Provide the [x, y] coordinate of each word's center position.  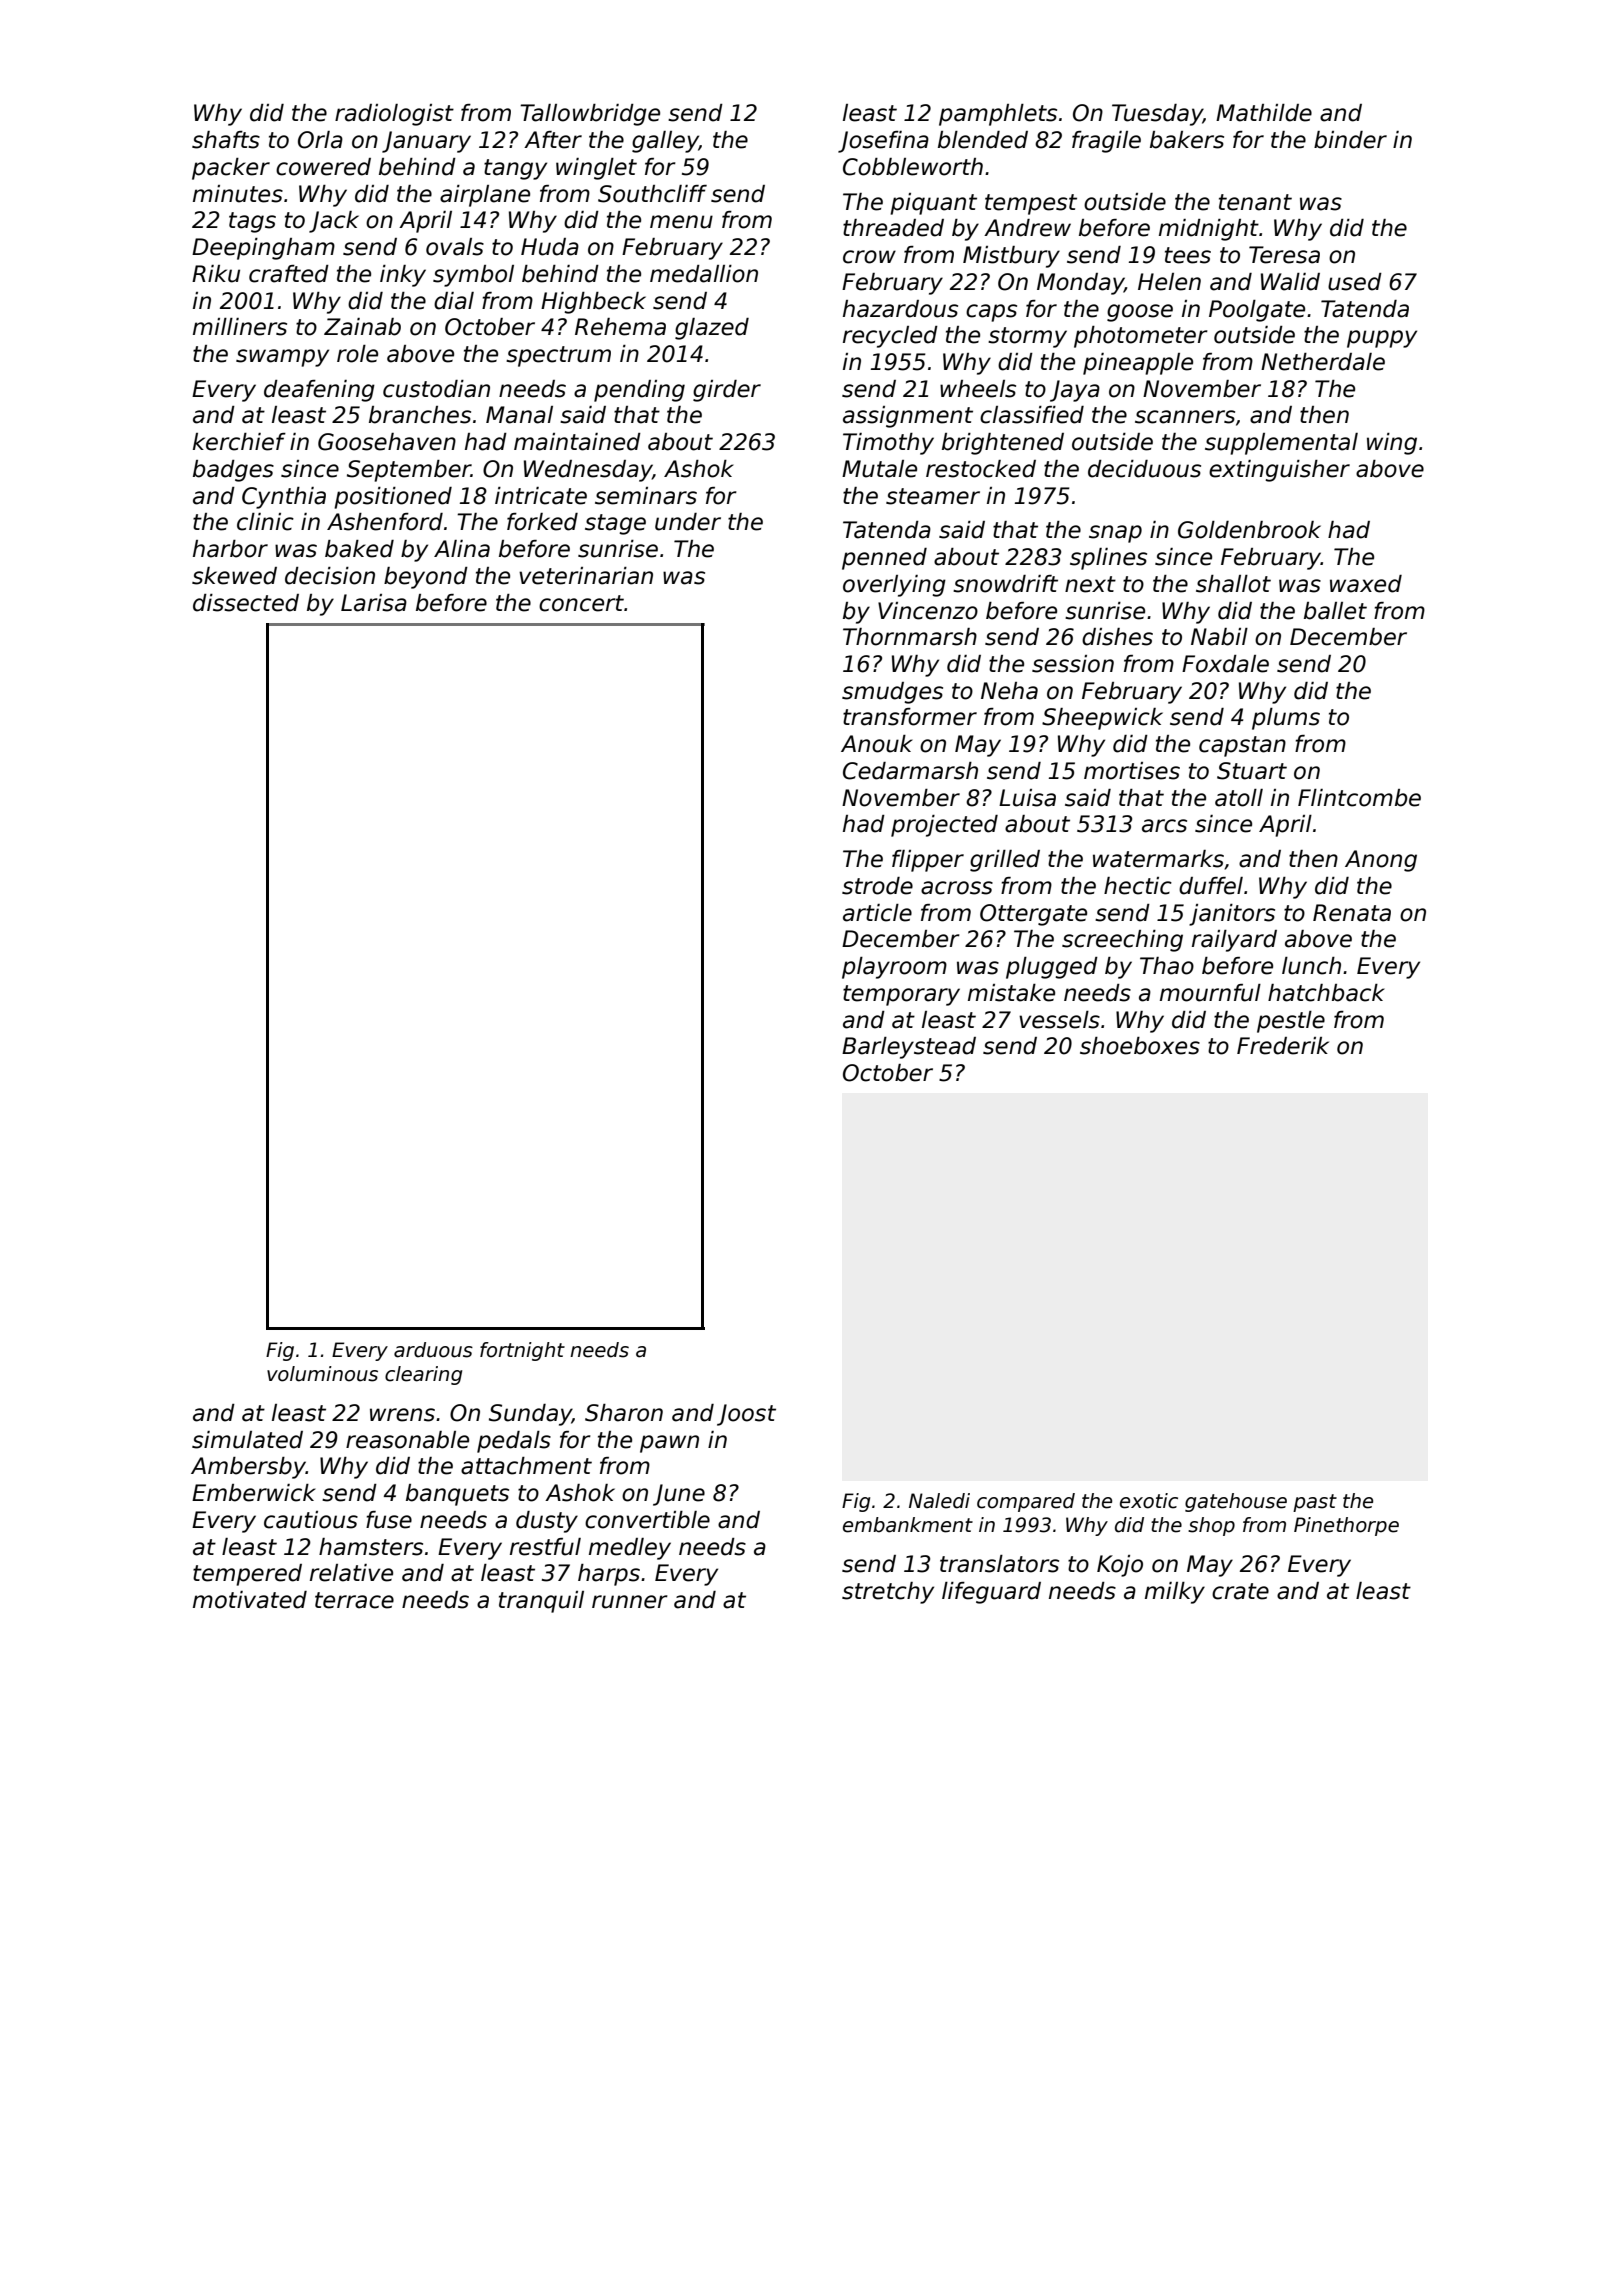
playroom [894, 968]
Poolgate [1257, 311]
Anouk [877, 744]
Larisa [374, 603]
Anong [1381, 861]
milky [1175, 1593]
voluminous [322, 1374]
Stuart [1252, 771]
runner [630, 1602]
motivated [250, 1600]
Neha [1009, 691]
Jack [334, 222]
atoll [1239, 798]
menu [681, 222]
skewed [234, 576]
